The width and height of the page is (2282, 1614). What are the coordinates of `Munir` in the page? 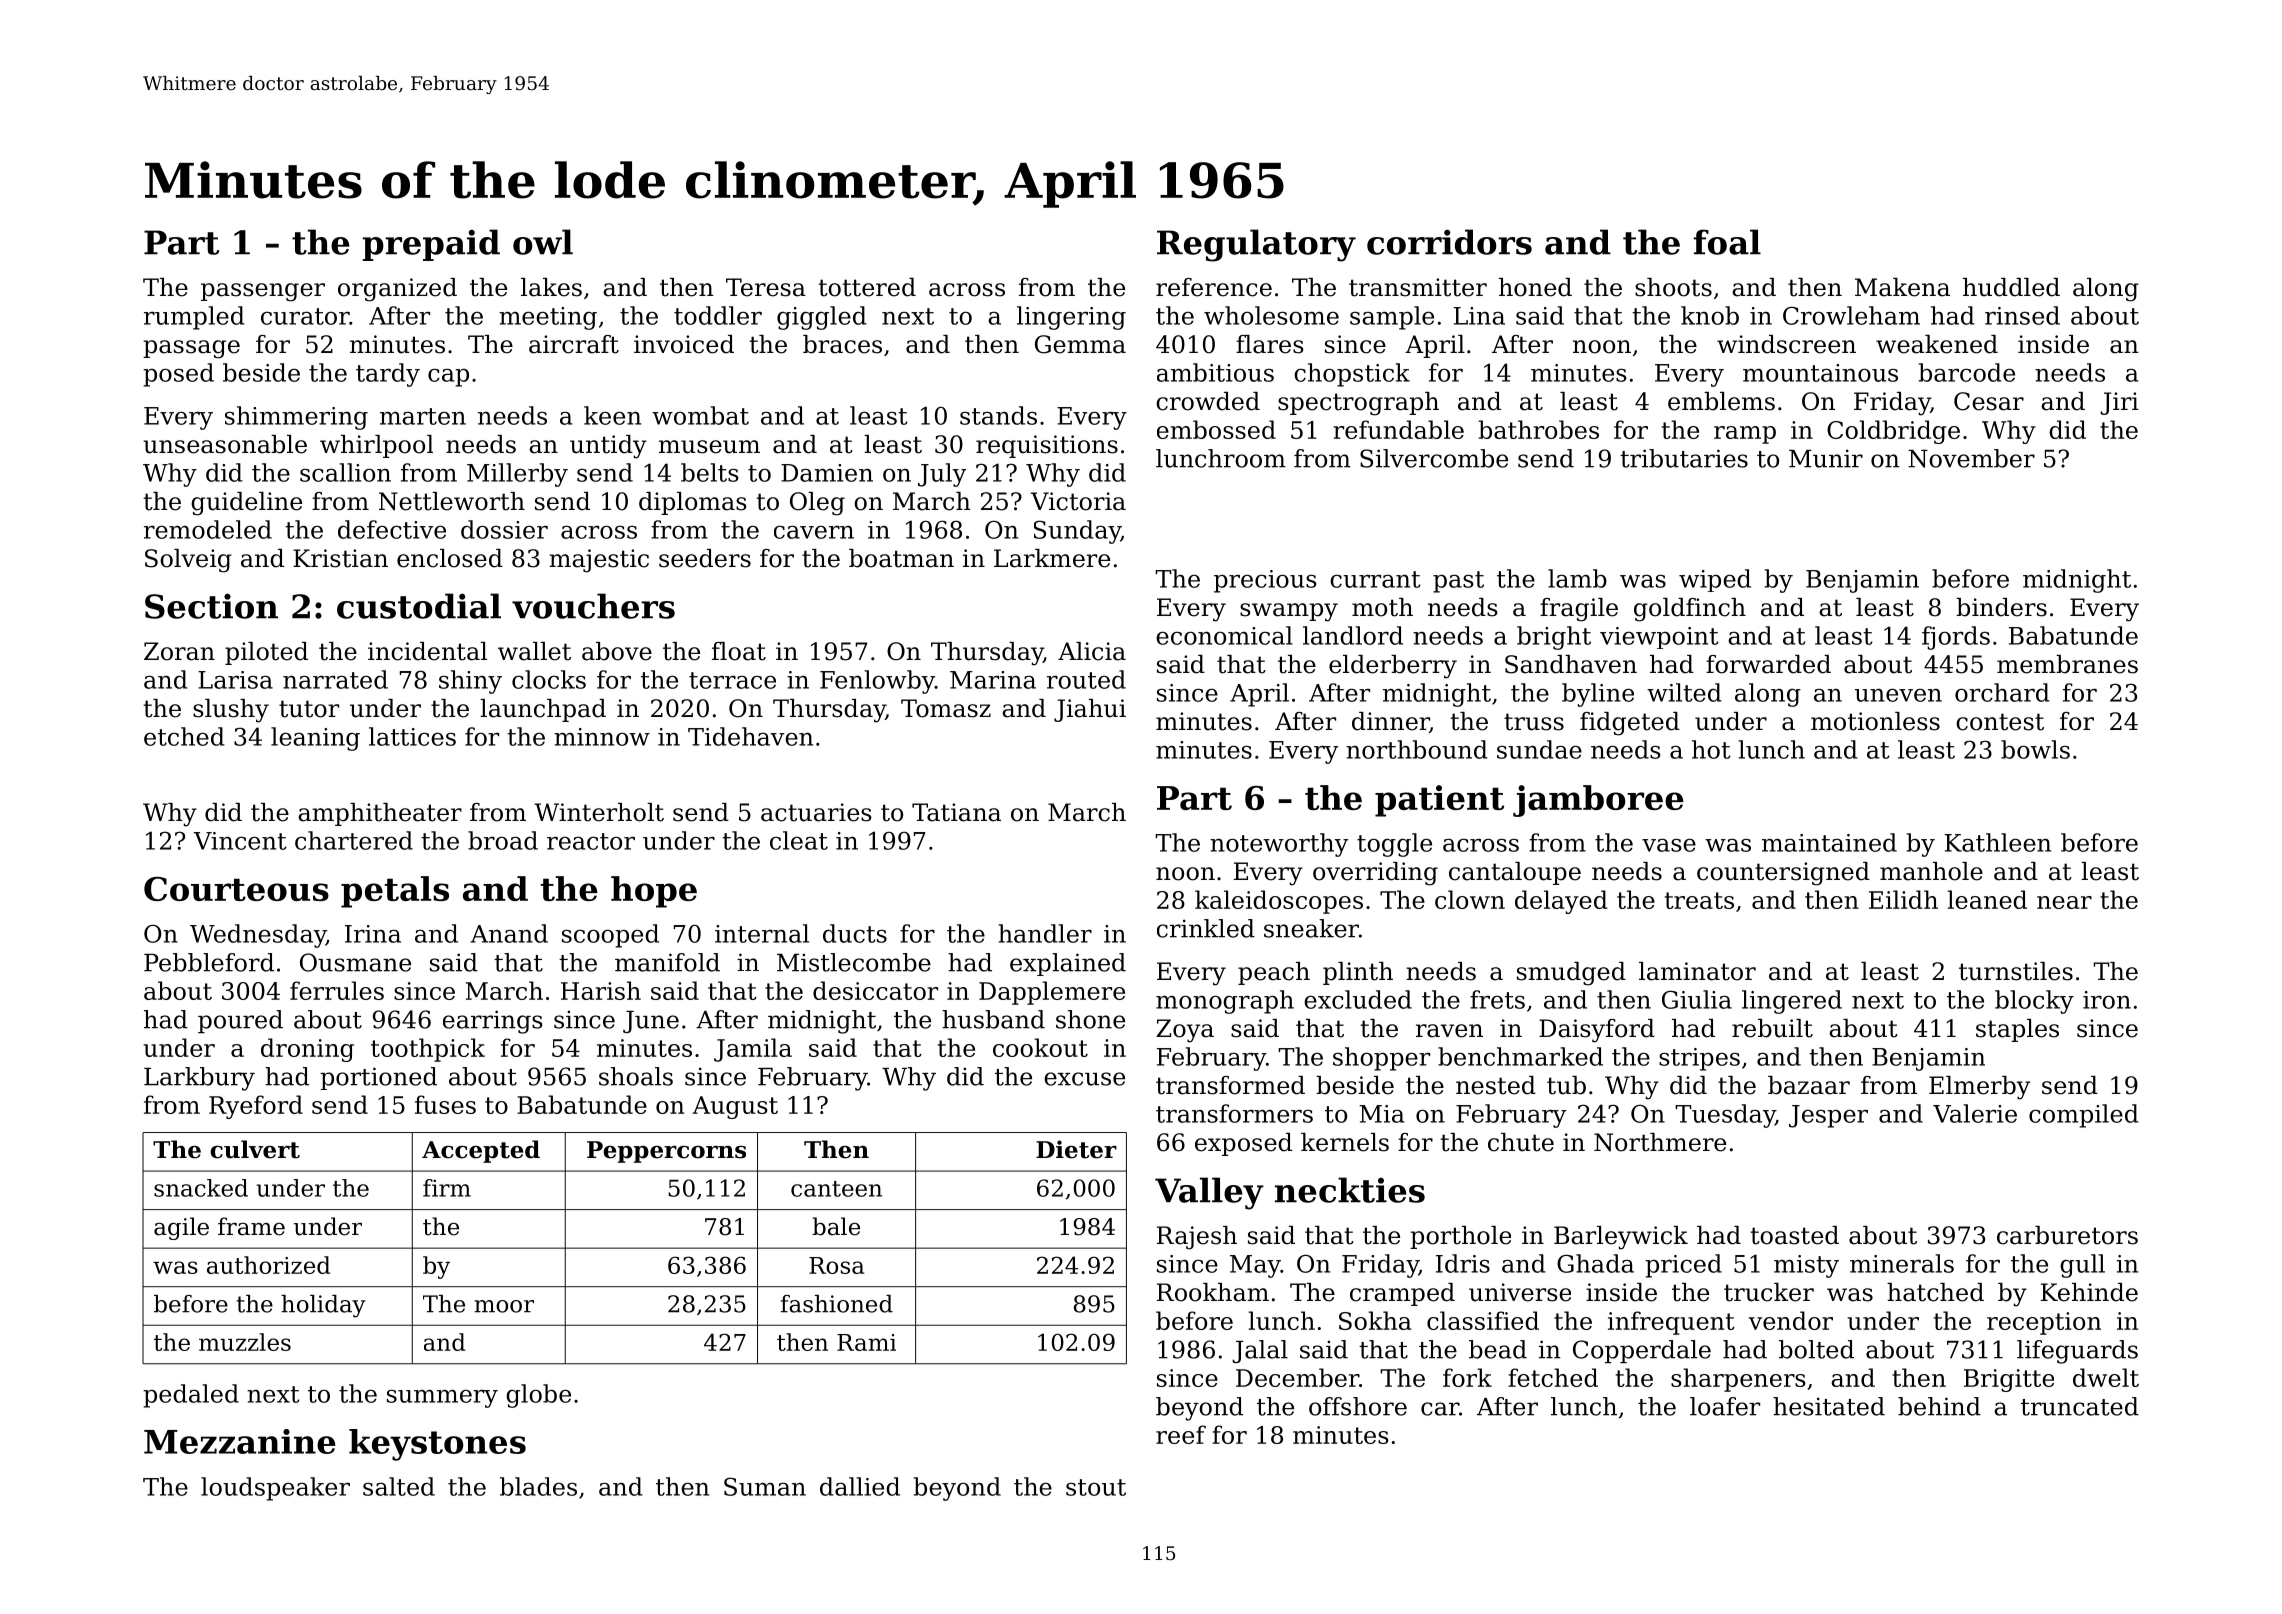 It's located at (1826, 458).
